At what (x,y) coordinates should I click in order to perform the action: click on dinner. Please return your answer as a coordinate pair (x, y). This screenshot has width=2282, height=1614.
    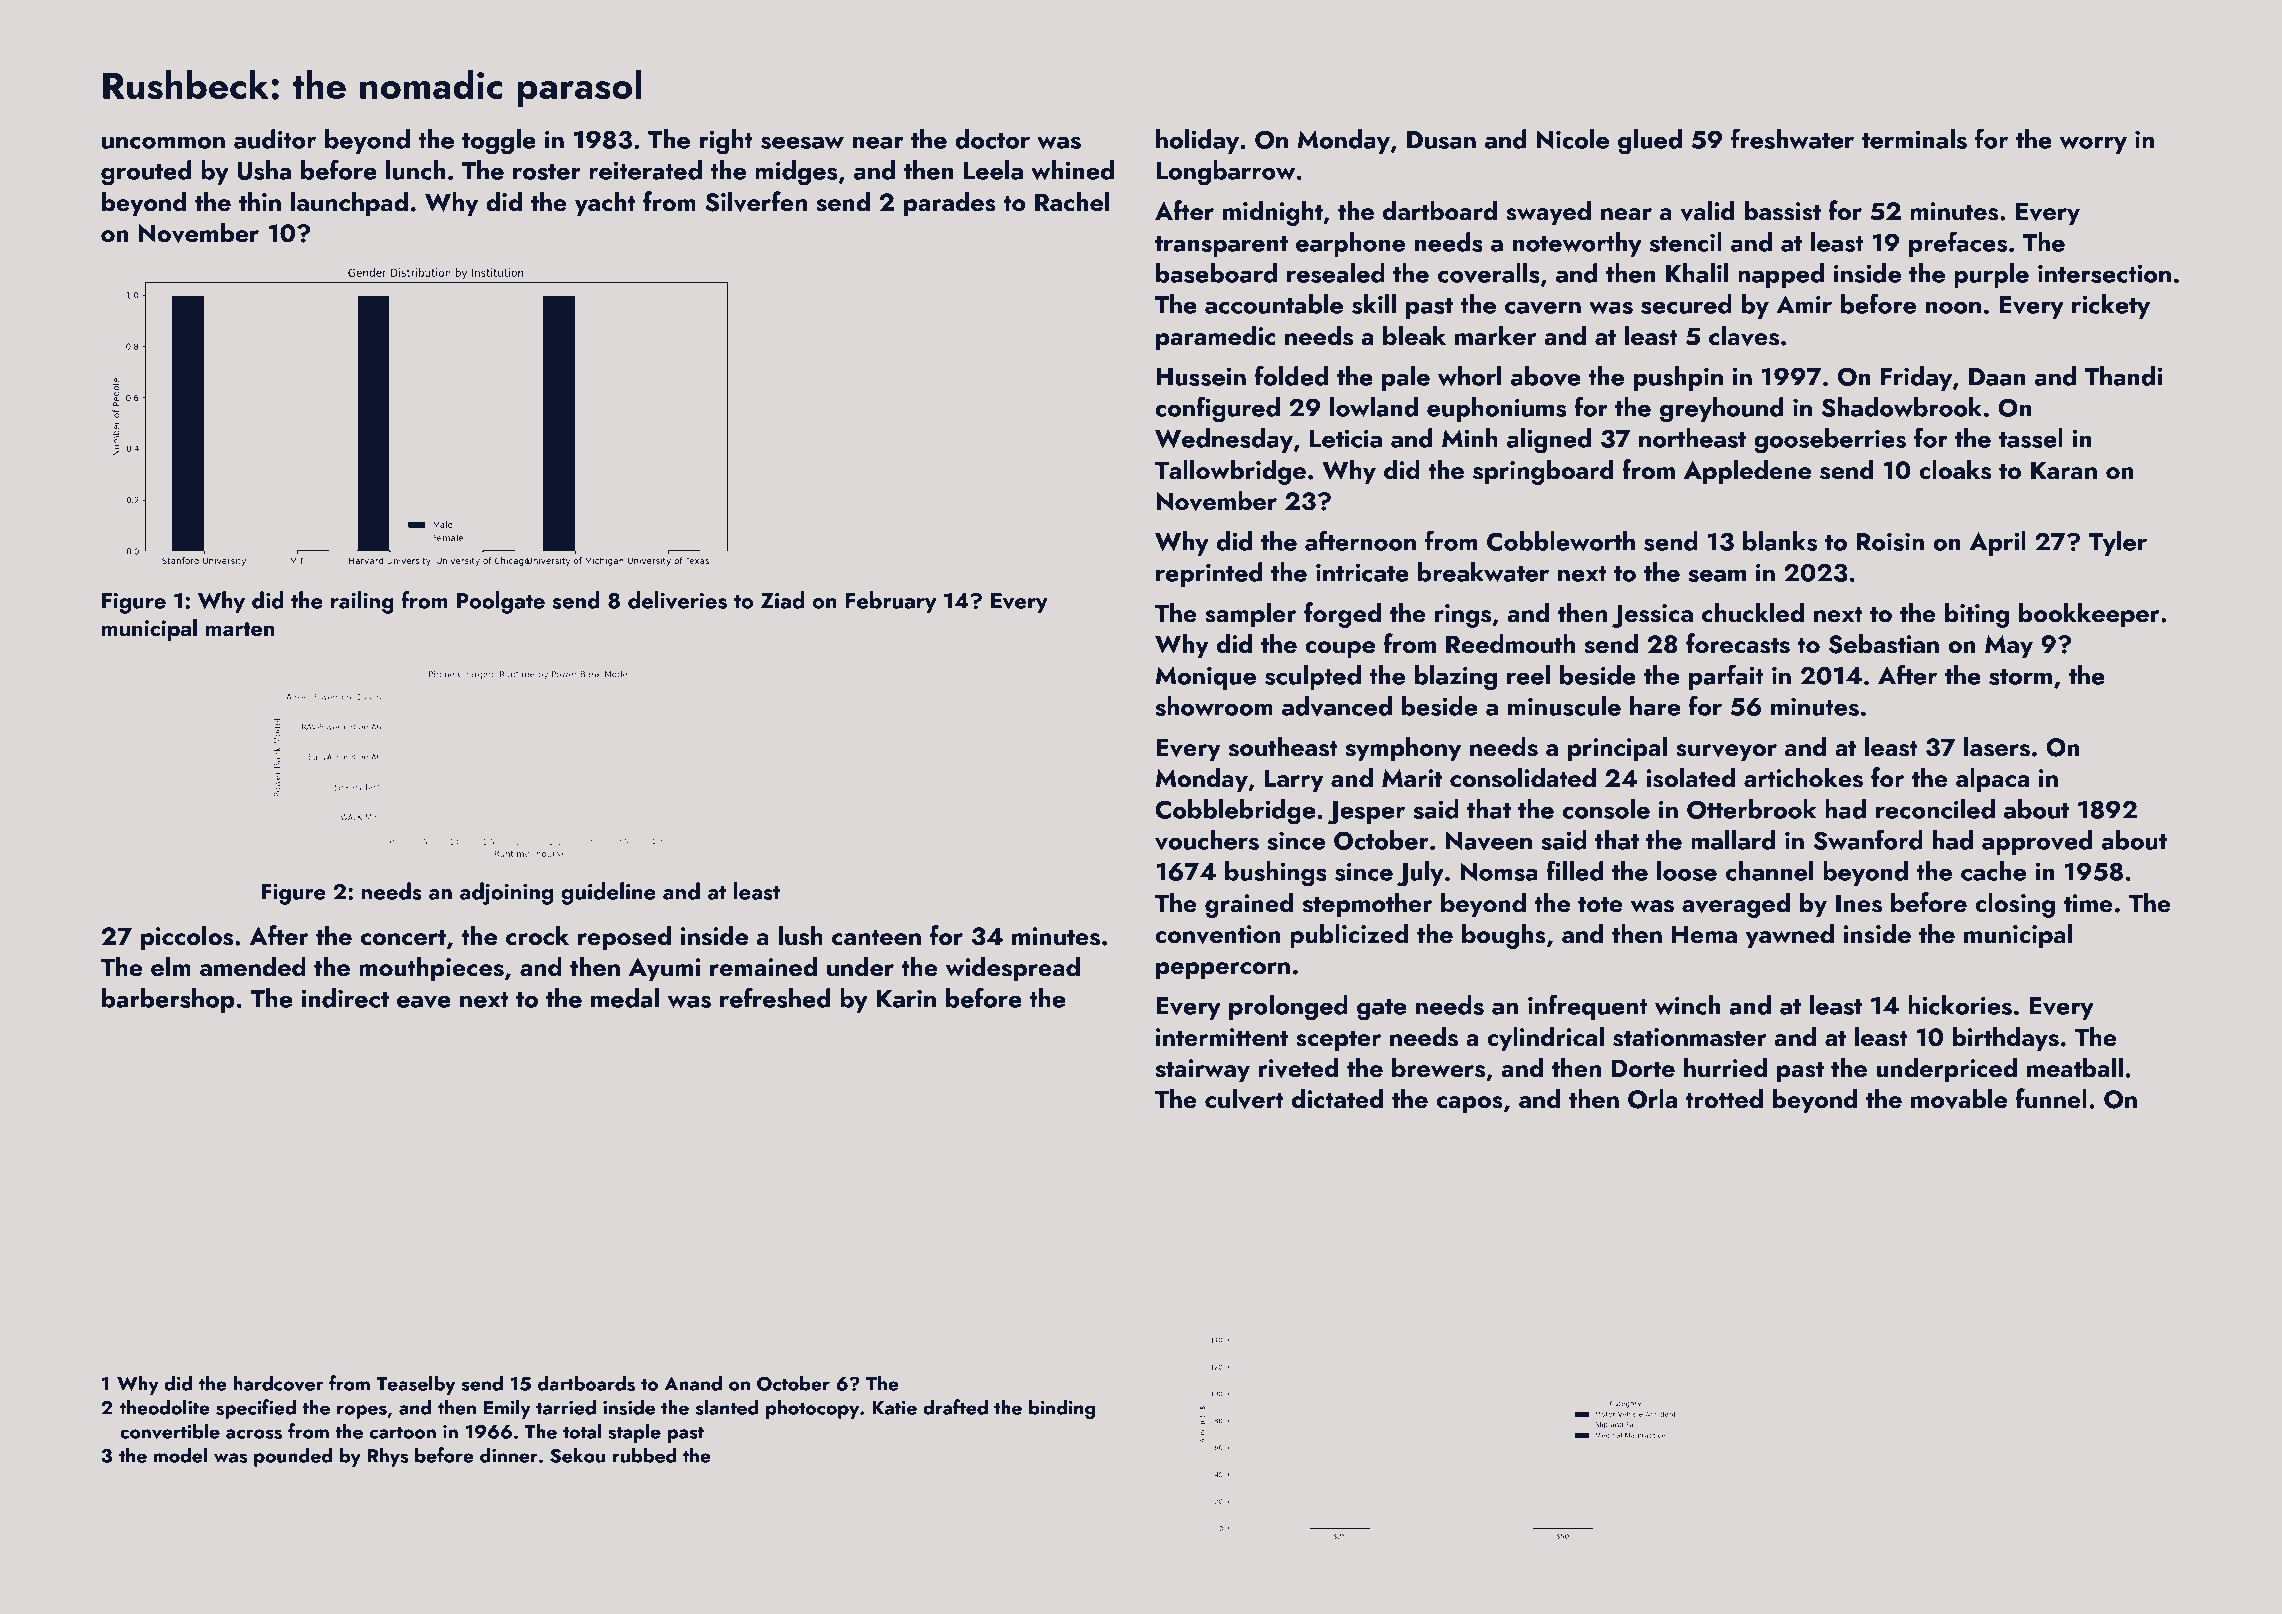
    Looking at the image, I should click on (509, 1455).
